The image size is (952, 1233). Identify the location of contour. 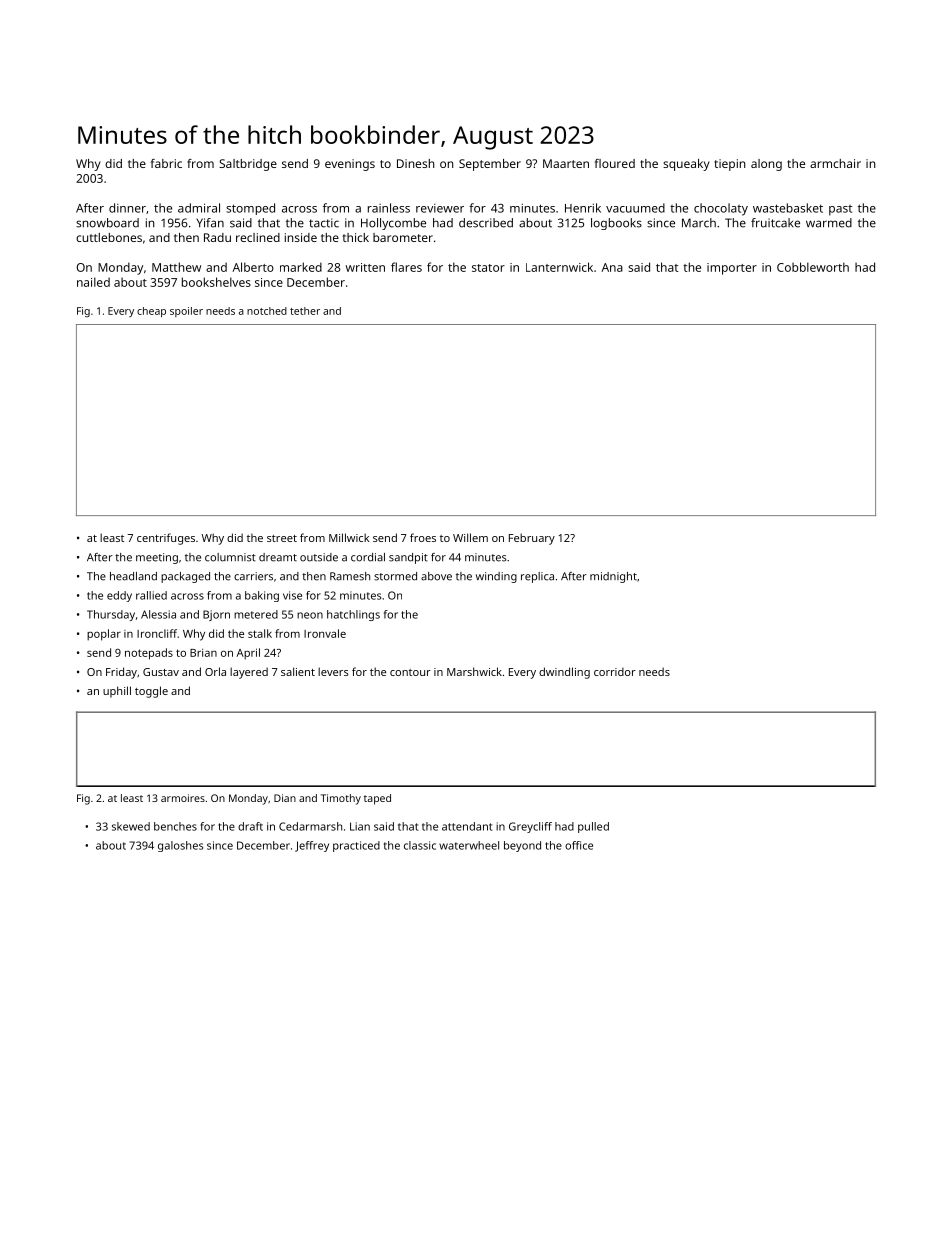
(410, 672).
